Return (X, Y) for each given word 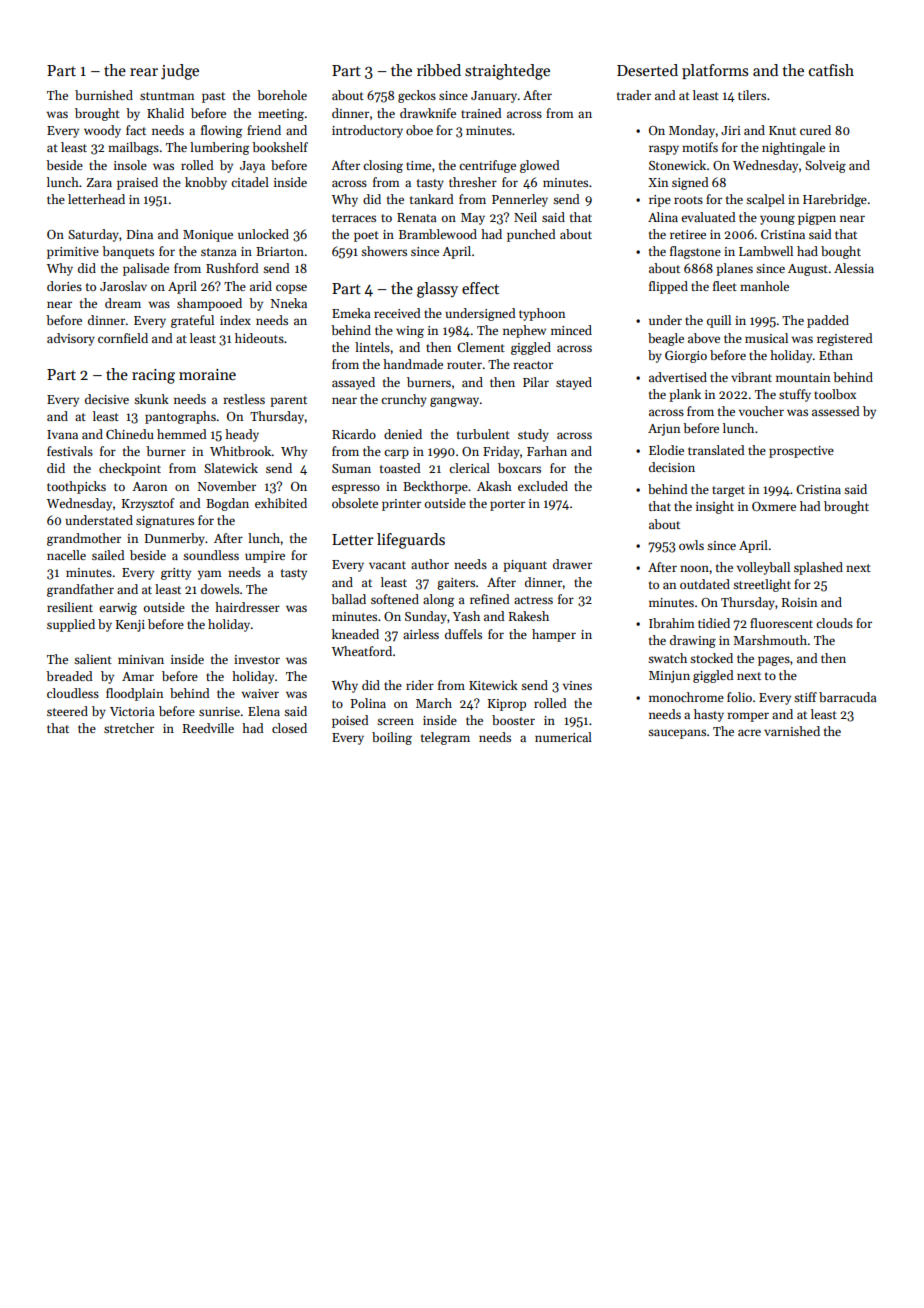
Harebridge (835, 200)
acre (749, 732)
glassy (437, 290)
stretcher (129, 728)
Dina (140, 234)
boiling (392, 738)
